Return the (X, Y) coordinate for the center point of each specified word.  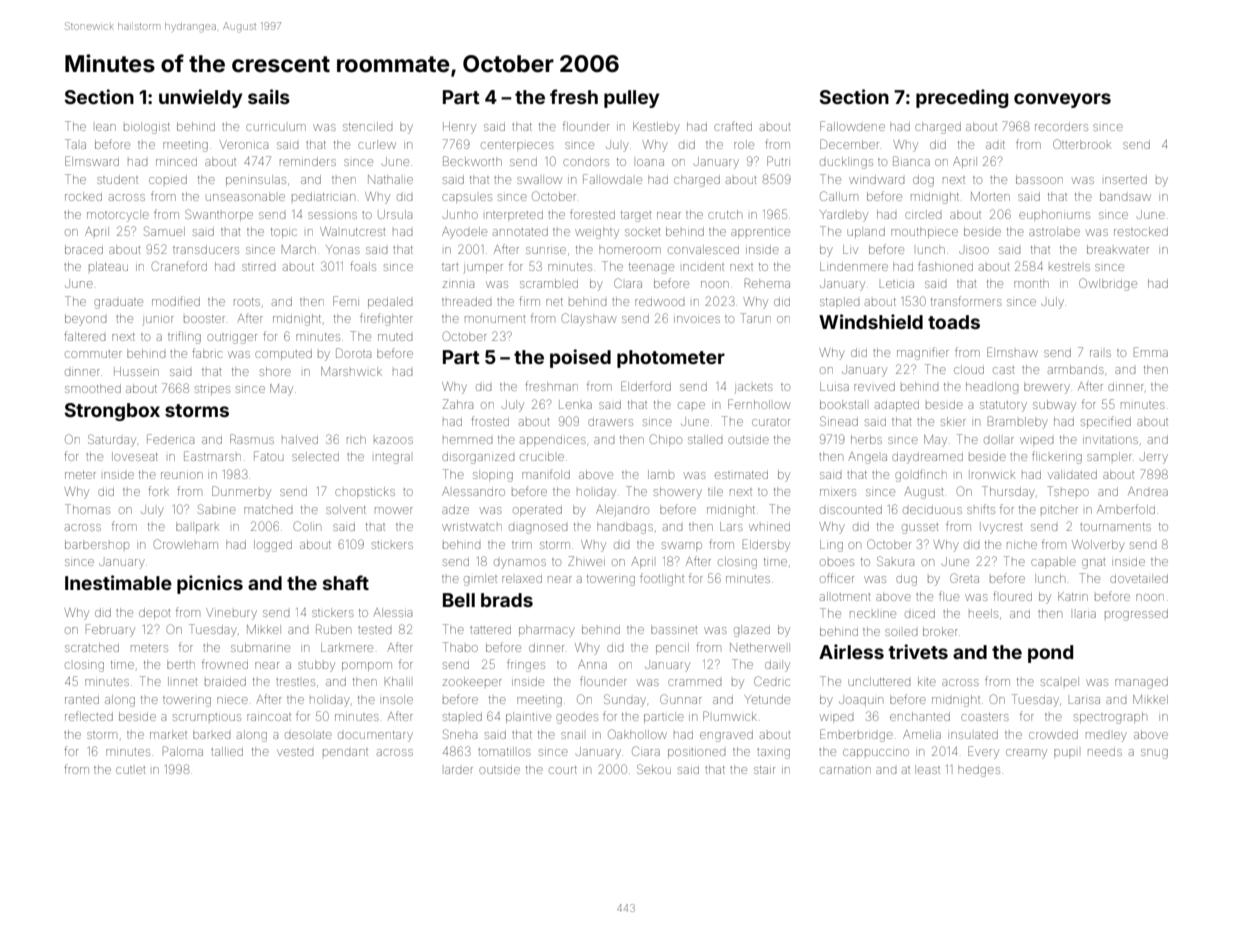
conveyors (1062, 100)
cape (691, 405)
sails (269, 96)
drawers (610, 422)
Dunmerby (241, 492)
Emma (1151, 352)
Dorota (353, 353)
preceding (962, 98)
